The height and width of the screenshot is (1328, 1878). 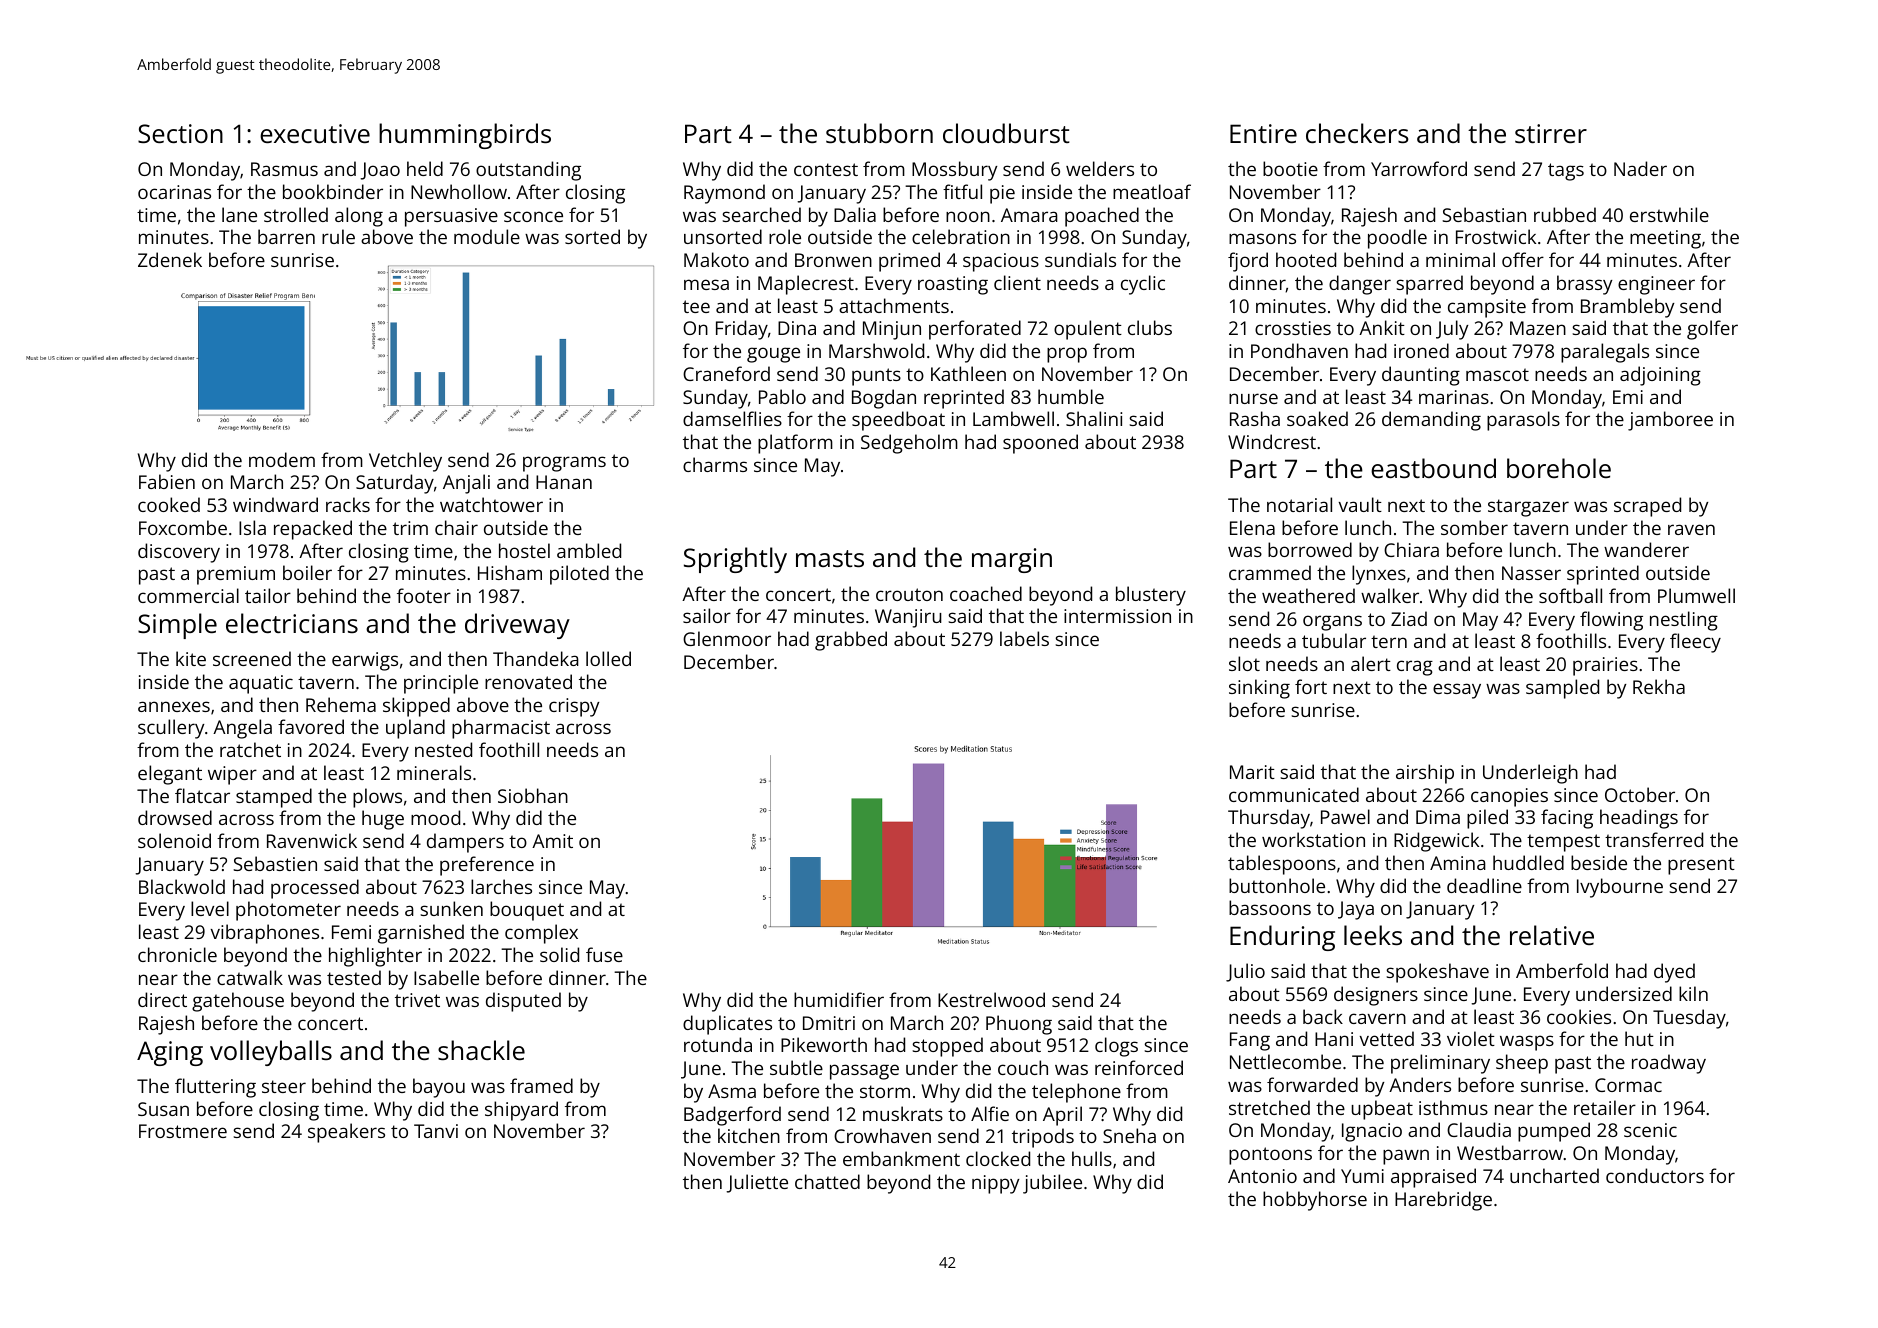 I want to click on gouge, so click(x=773, y=355).
